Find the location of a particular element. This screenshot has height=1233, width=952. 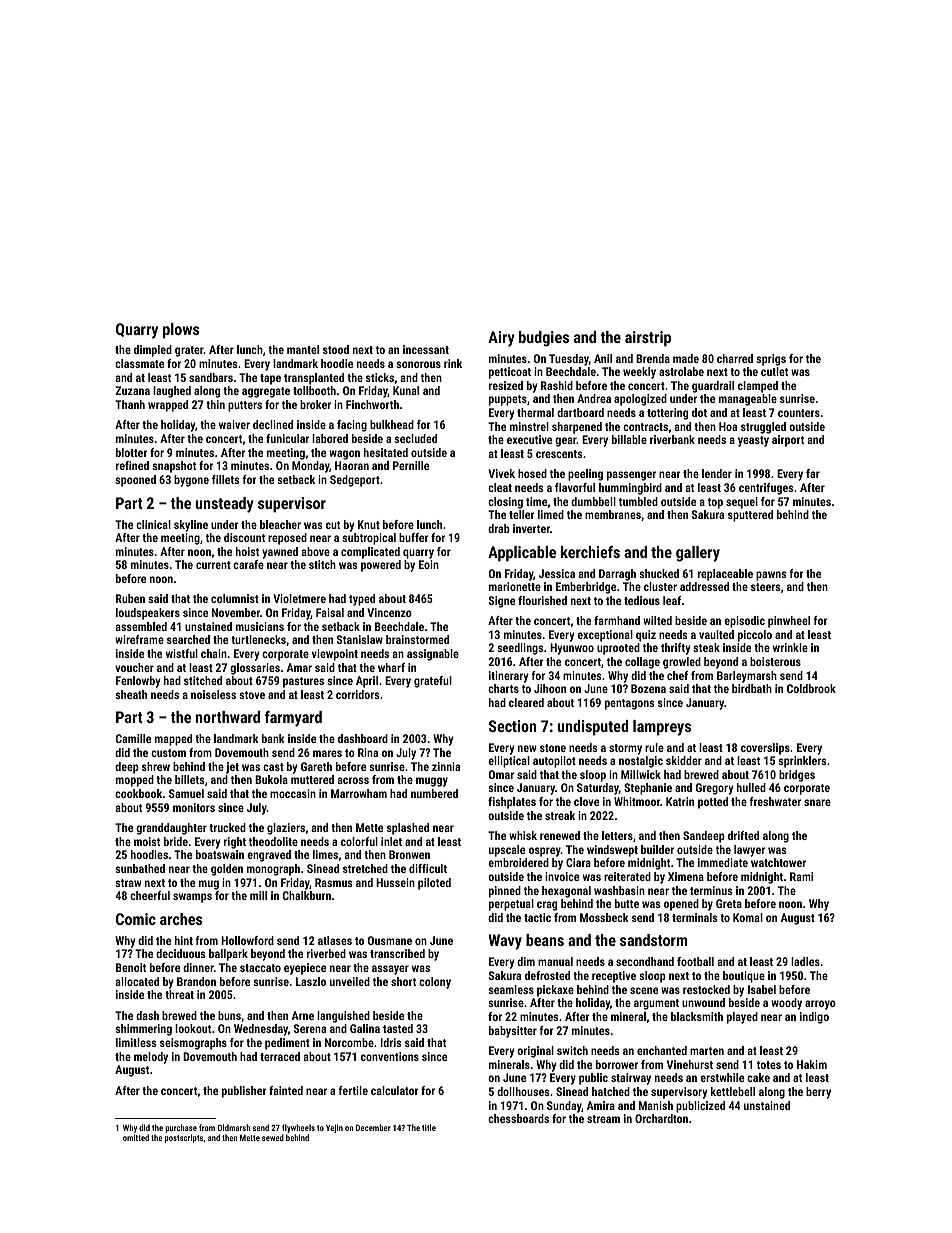

centrifuges is located at coordinates (766, 489).
